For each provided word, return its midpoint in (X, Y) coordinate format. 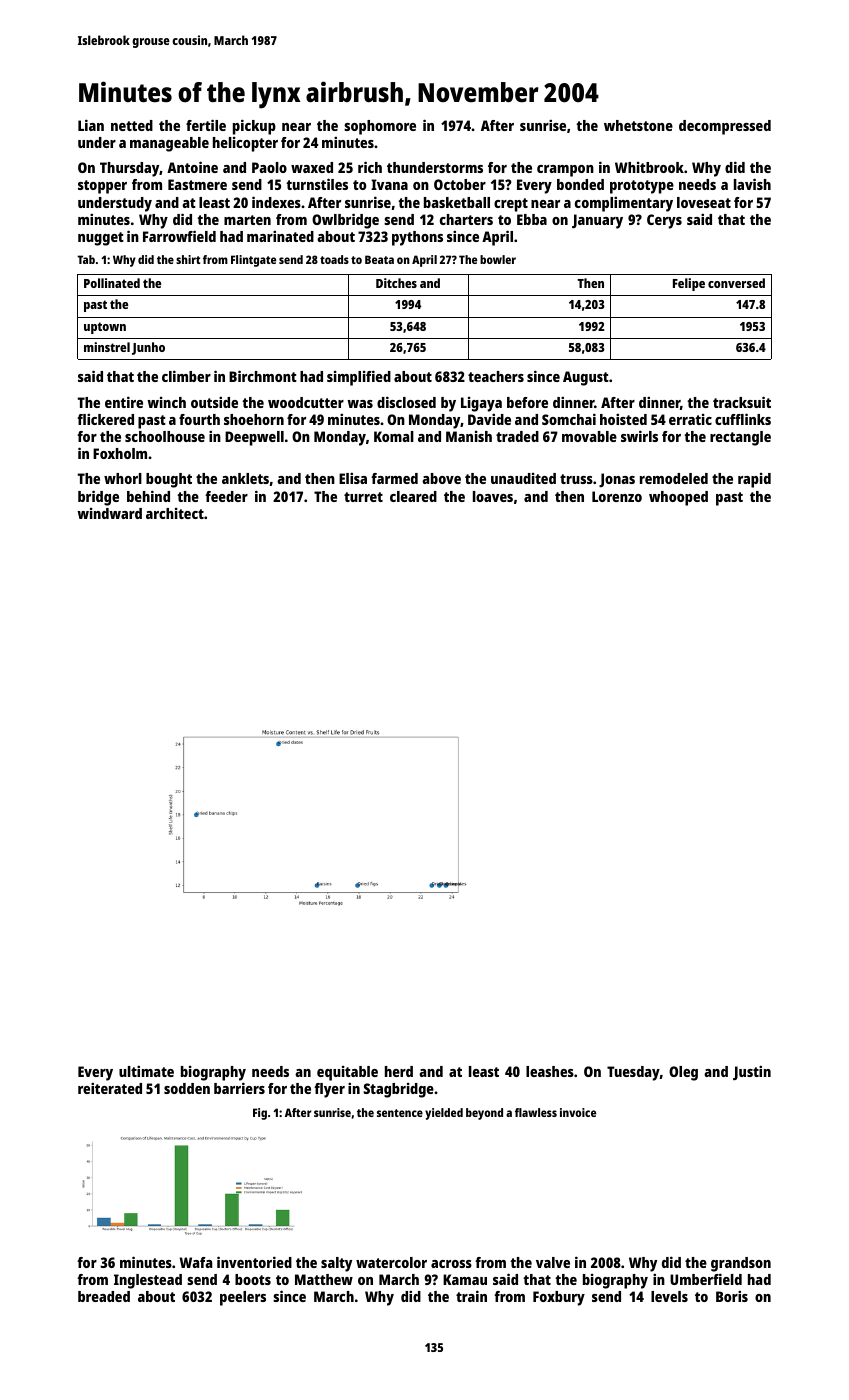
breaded (104, 1296)
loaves (493, 496)
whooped (678, 498)
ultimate (146, 1071)
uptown (105, 328)
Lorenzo (617, 496)
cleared (413, 496)
